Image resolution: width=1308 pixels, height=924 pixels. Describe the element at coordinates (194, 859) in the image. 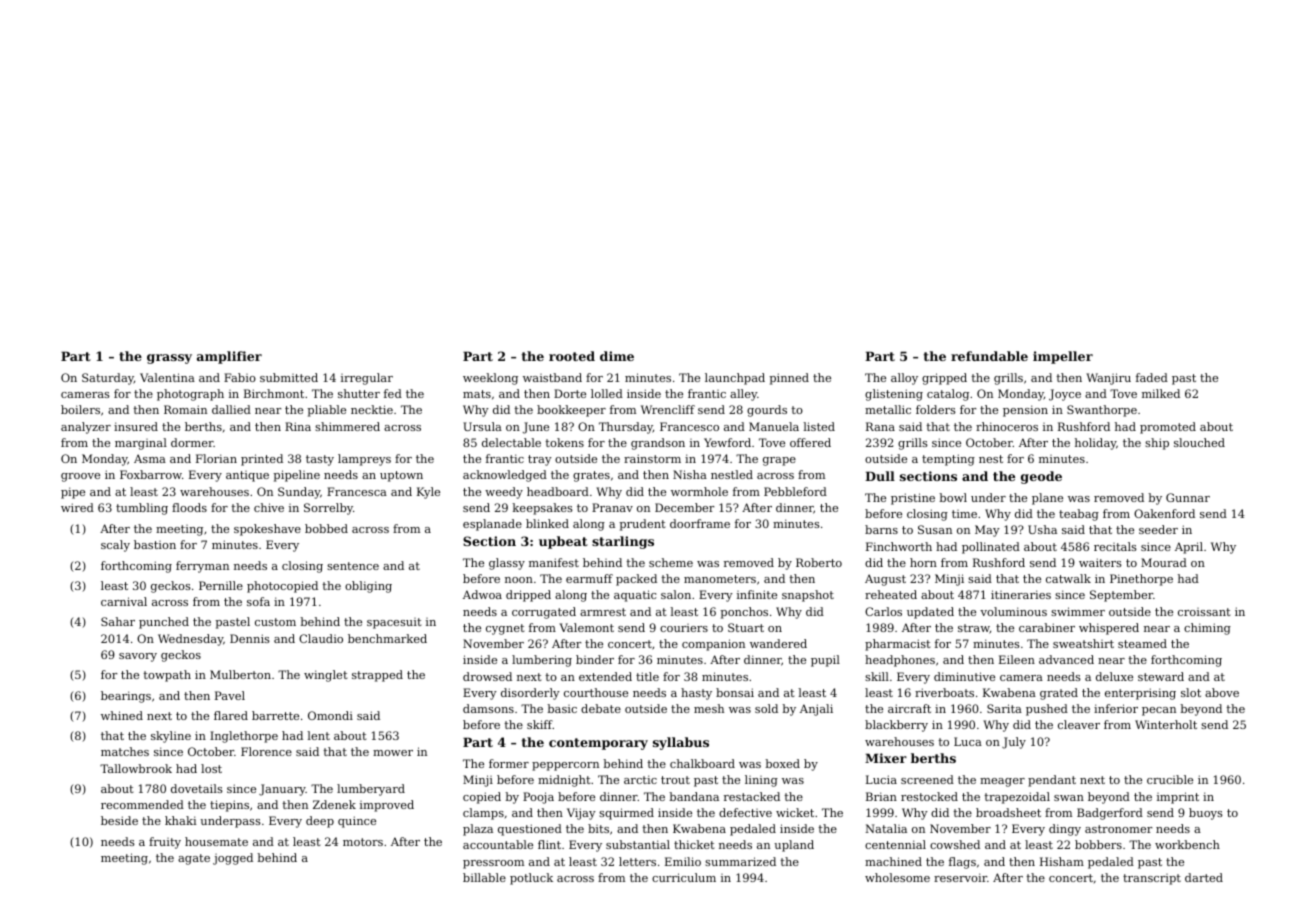

I see `agate` at that location.
